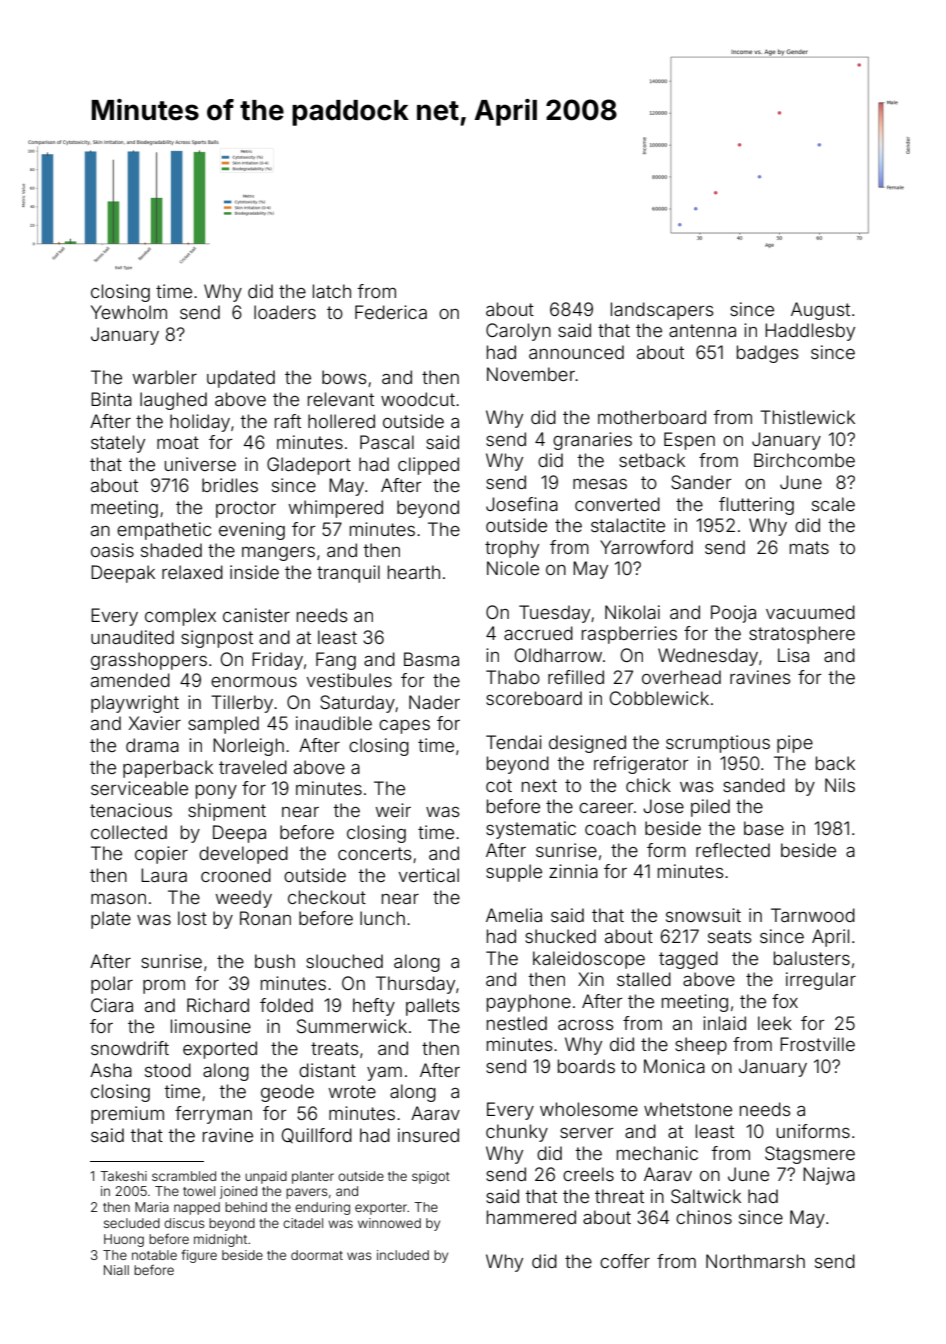 The width and height of the screenshot is (946, 1344). What do you see at coordinates (391, 312) in the screenshot?
I see `Federica` at bounding box center [391, 312].
